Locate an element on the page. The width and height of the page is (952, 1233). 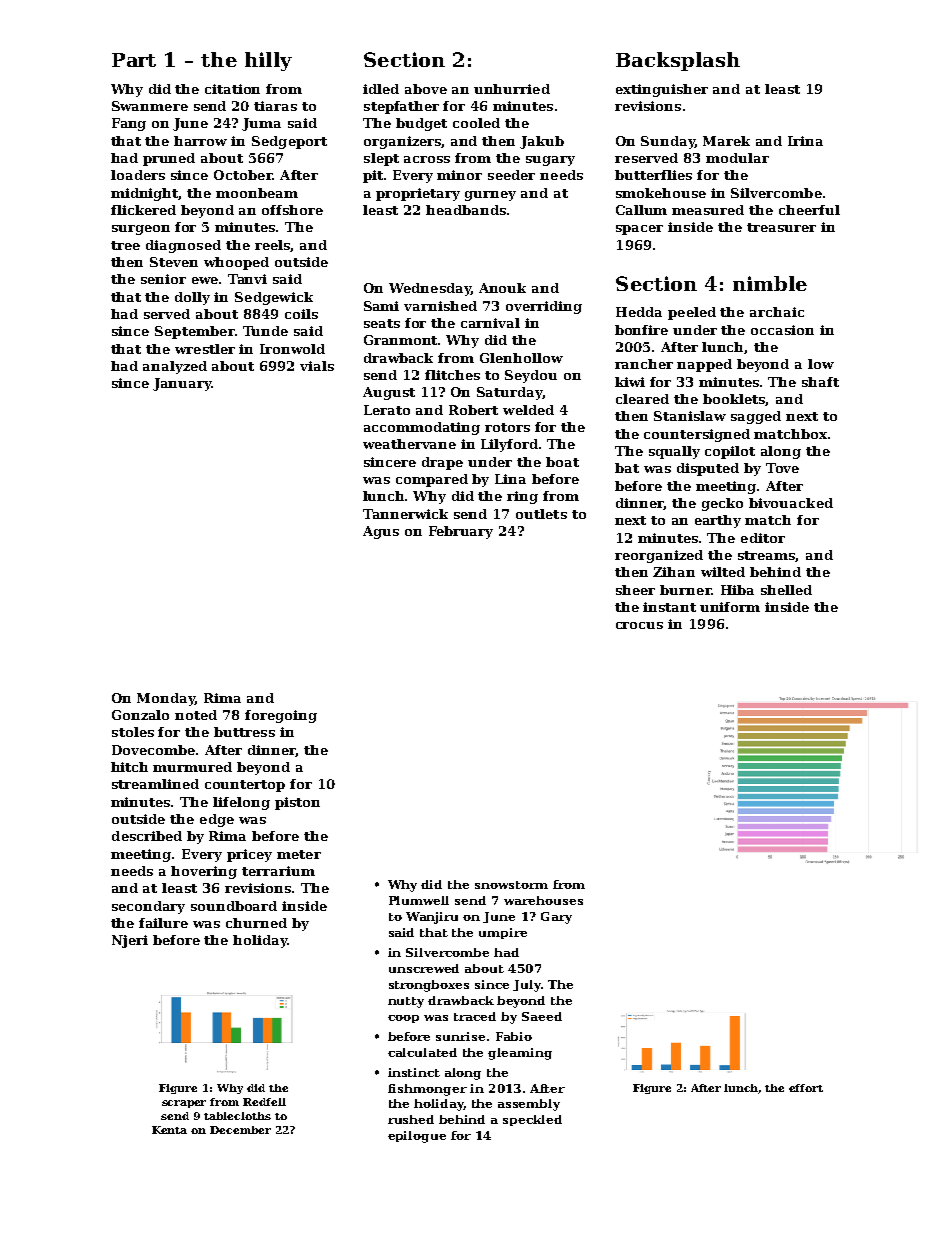
warehouses is located at coordinates (543, 900).
